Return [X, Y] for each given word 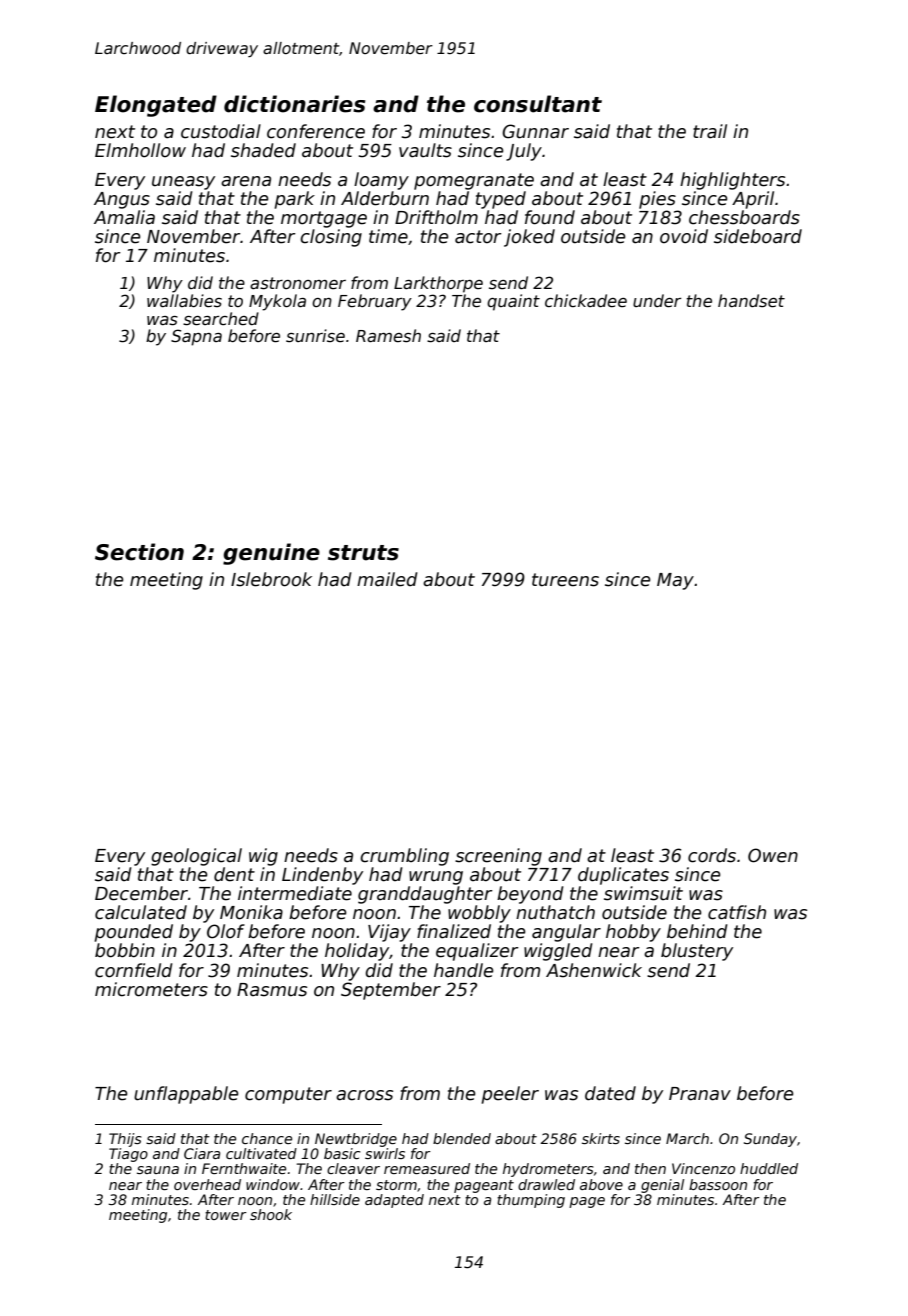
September [391, 991]
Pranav [700, 1094]
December [141, 893]
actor [478, 237]
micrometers [151, 989]
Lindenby [322, 876]
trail [710, 131]
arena [246, 181]
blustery [697, 952]
